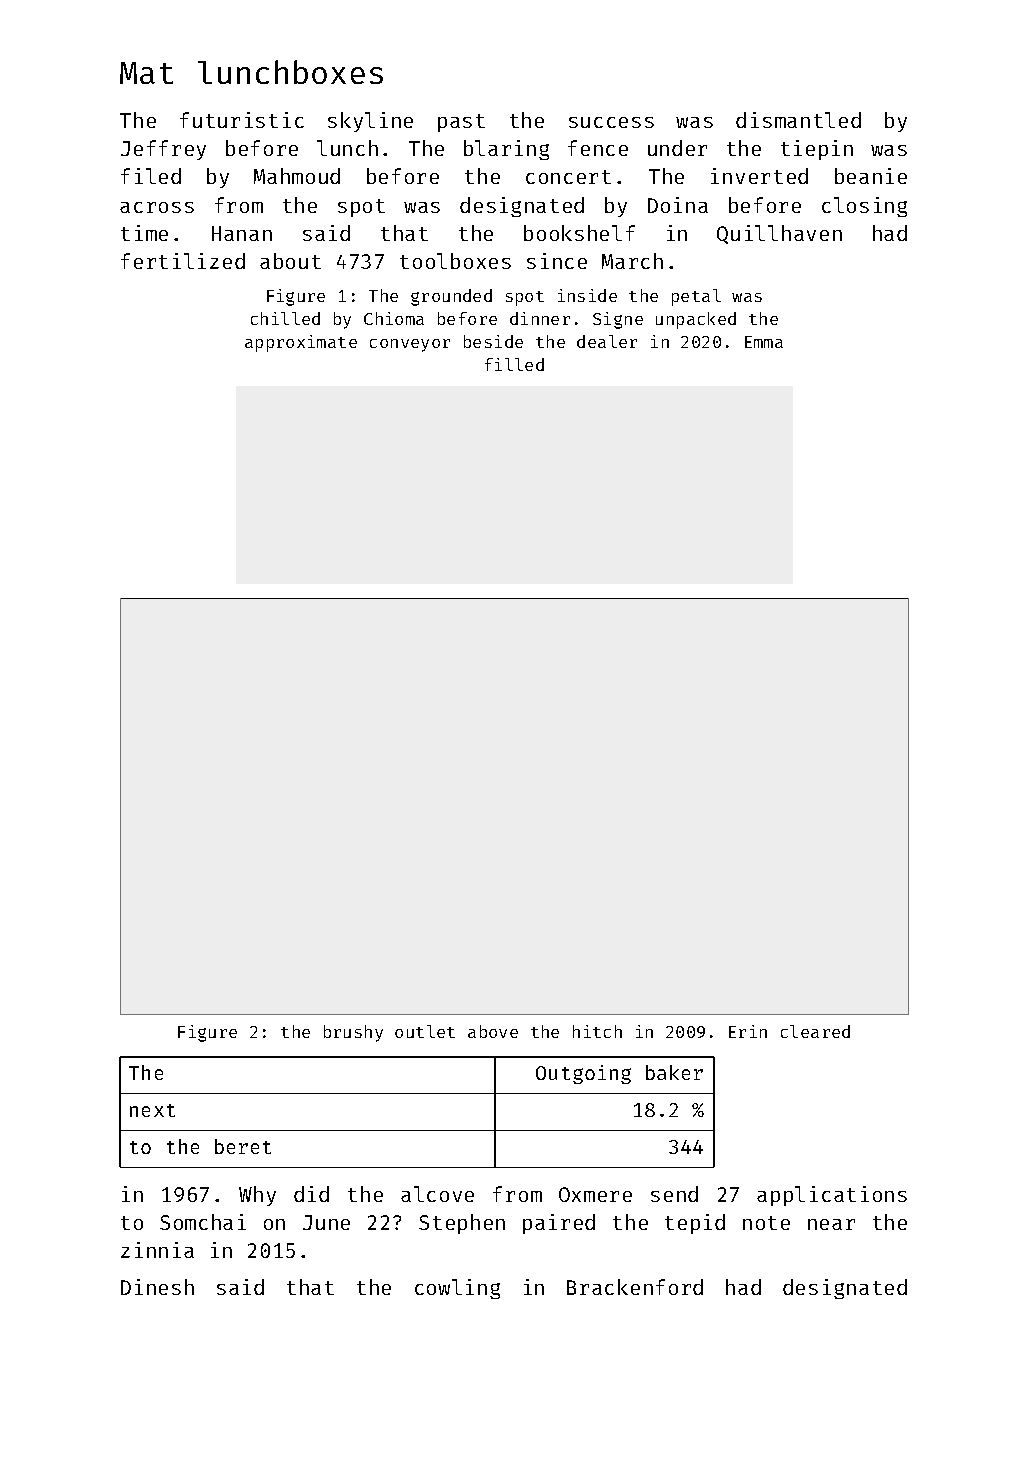  Describe the element at coordinates (493, 1031) in the page. I see `above` at that location.
